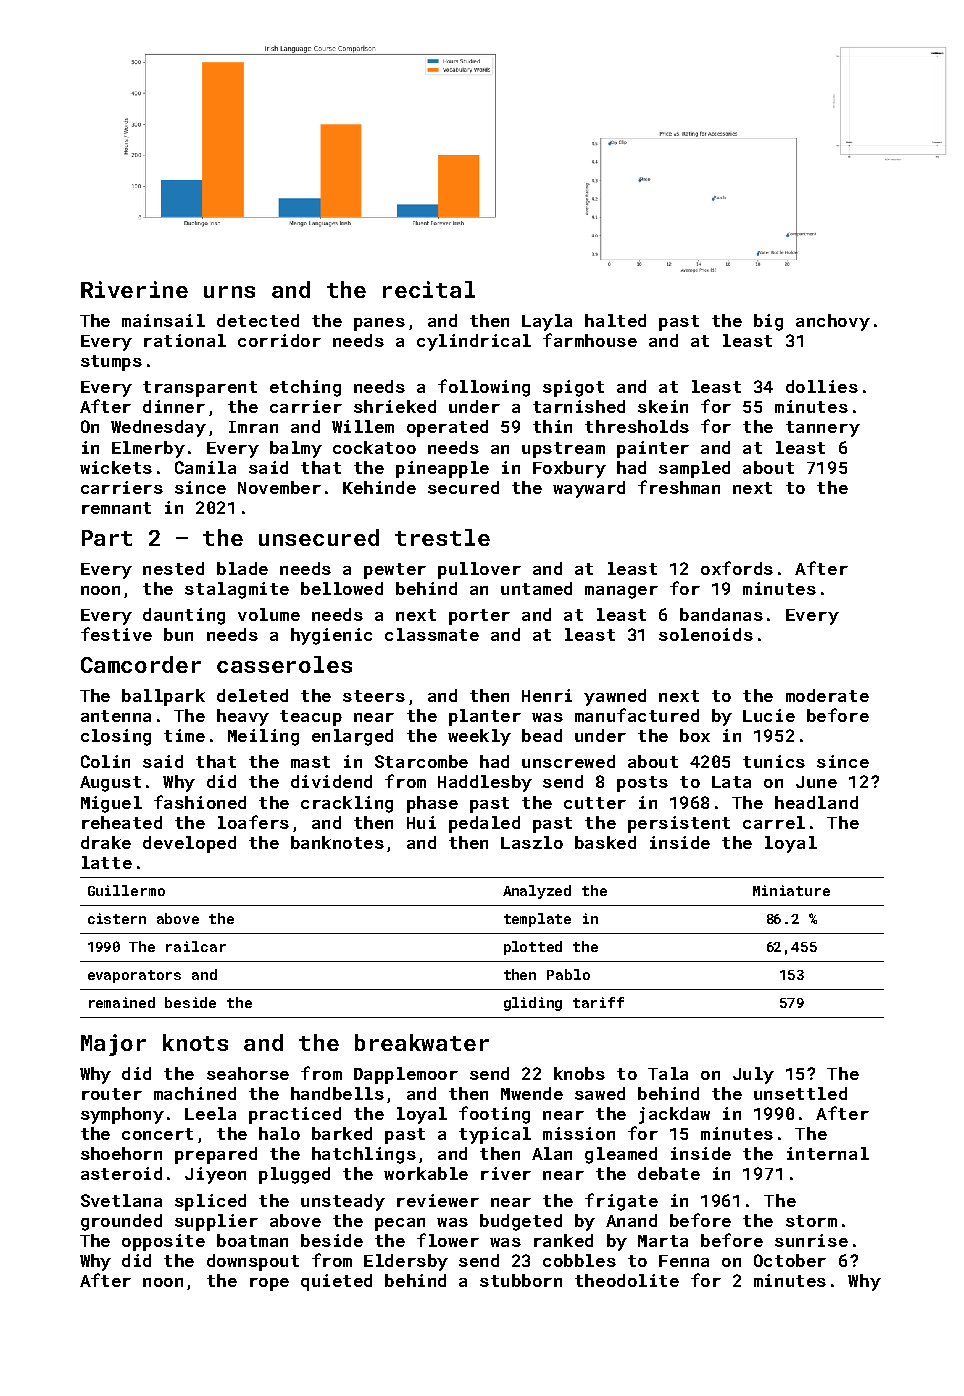 The image size is (964, 1396). Describe the element at coordinates (196, 946) in the screenshot. I see `railcar` at that location.
